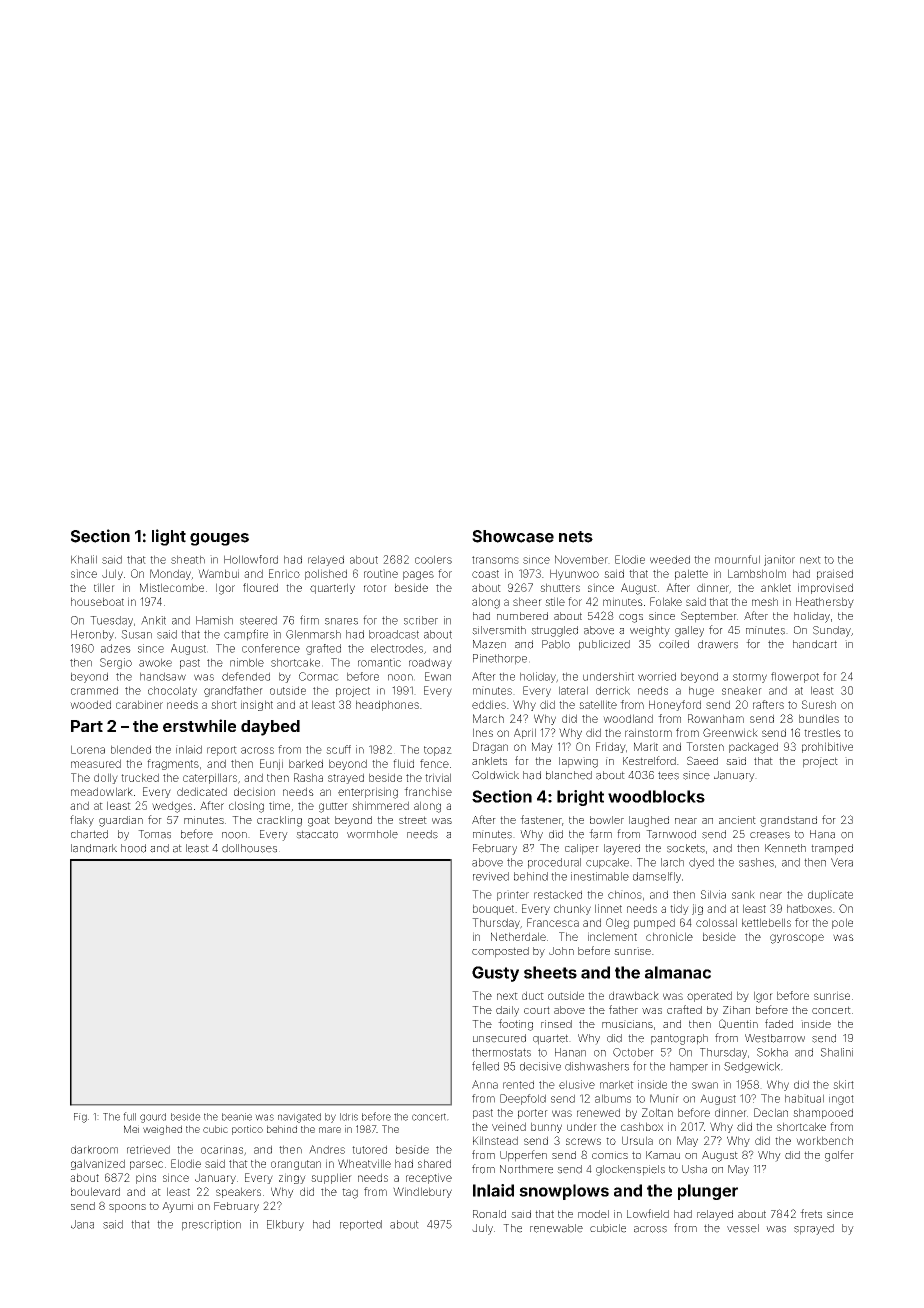 This screenshot has width=924, height=1308. What do you see at coordinates (211, 1225) in the screenshot?
I see `prescription` at bounding box center [211, 1225].
